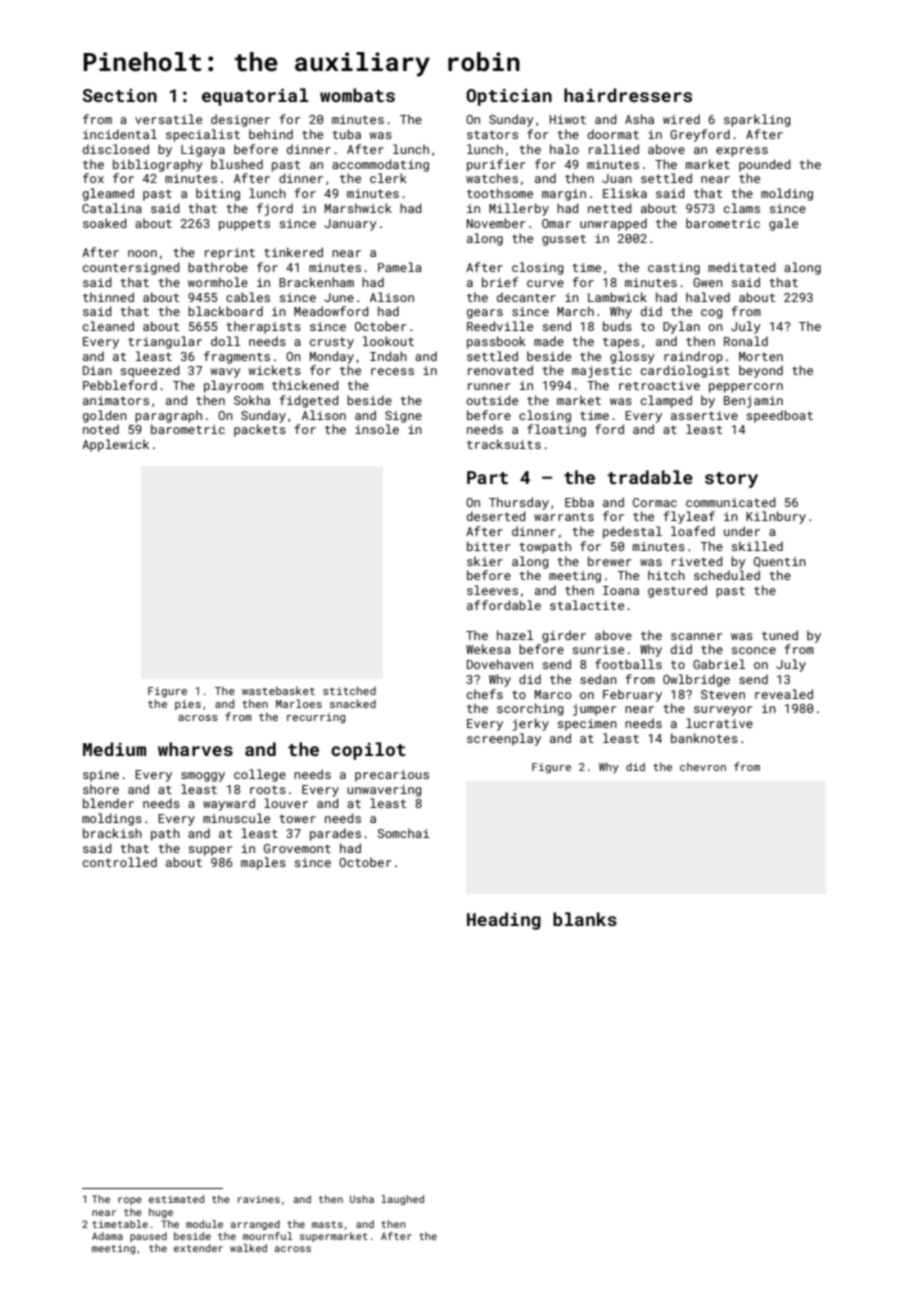 The height and width of the screenshot is (1316, 908). I want to click on pies, so click(188, 705).
